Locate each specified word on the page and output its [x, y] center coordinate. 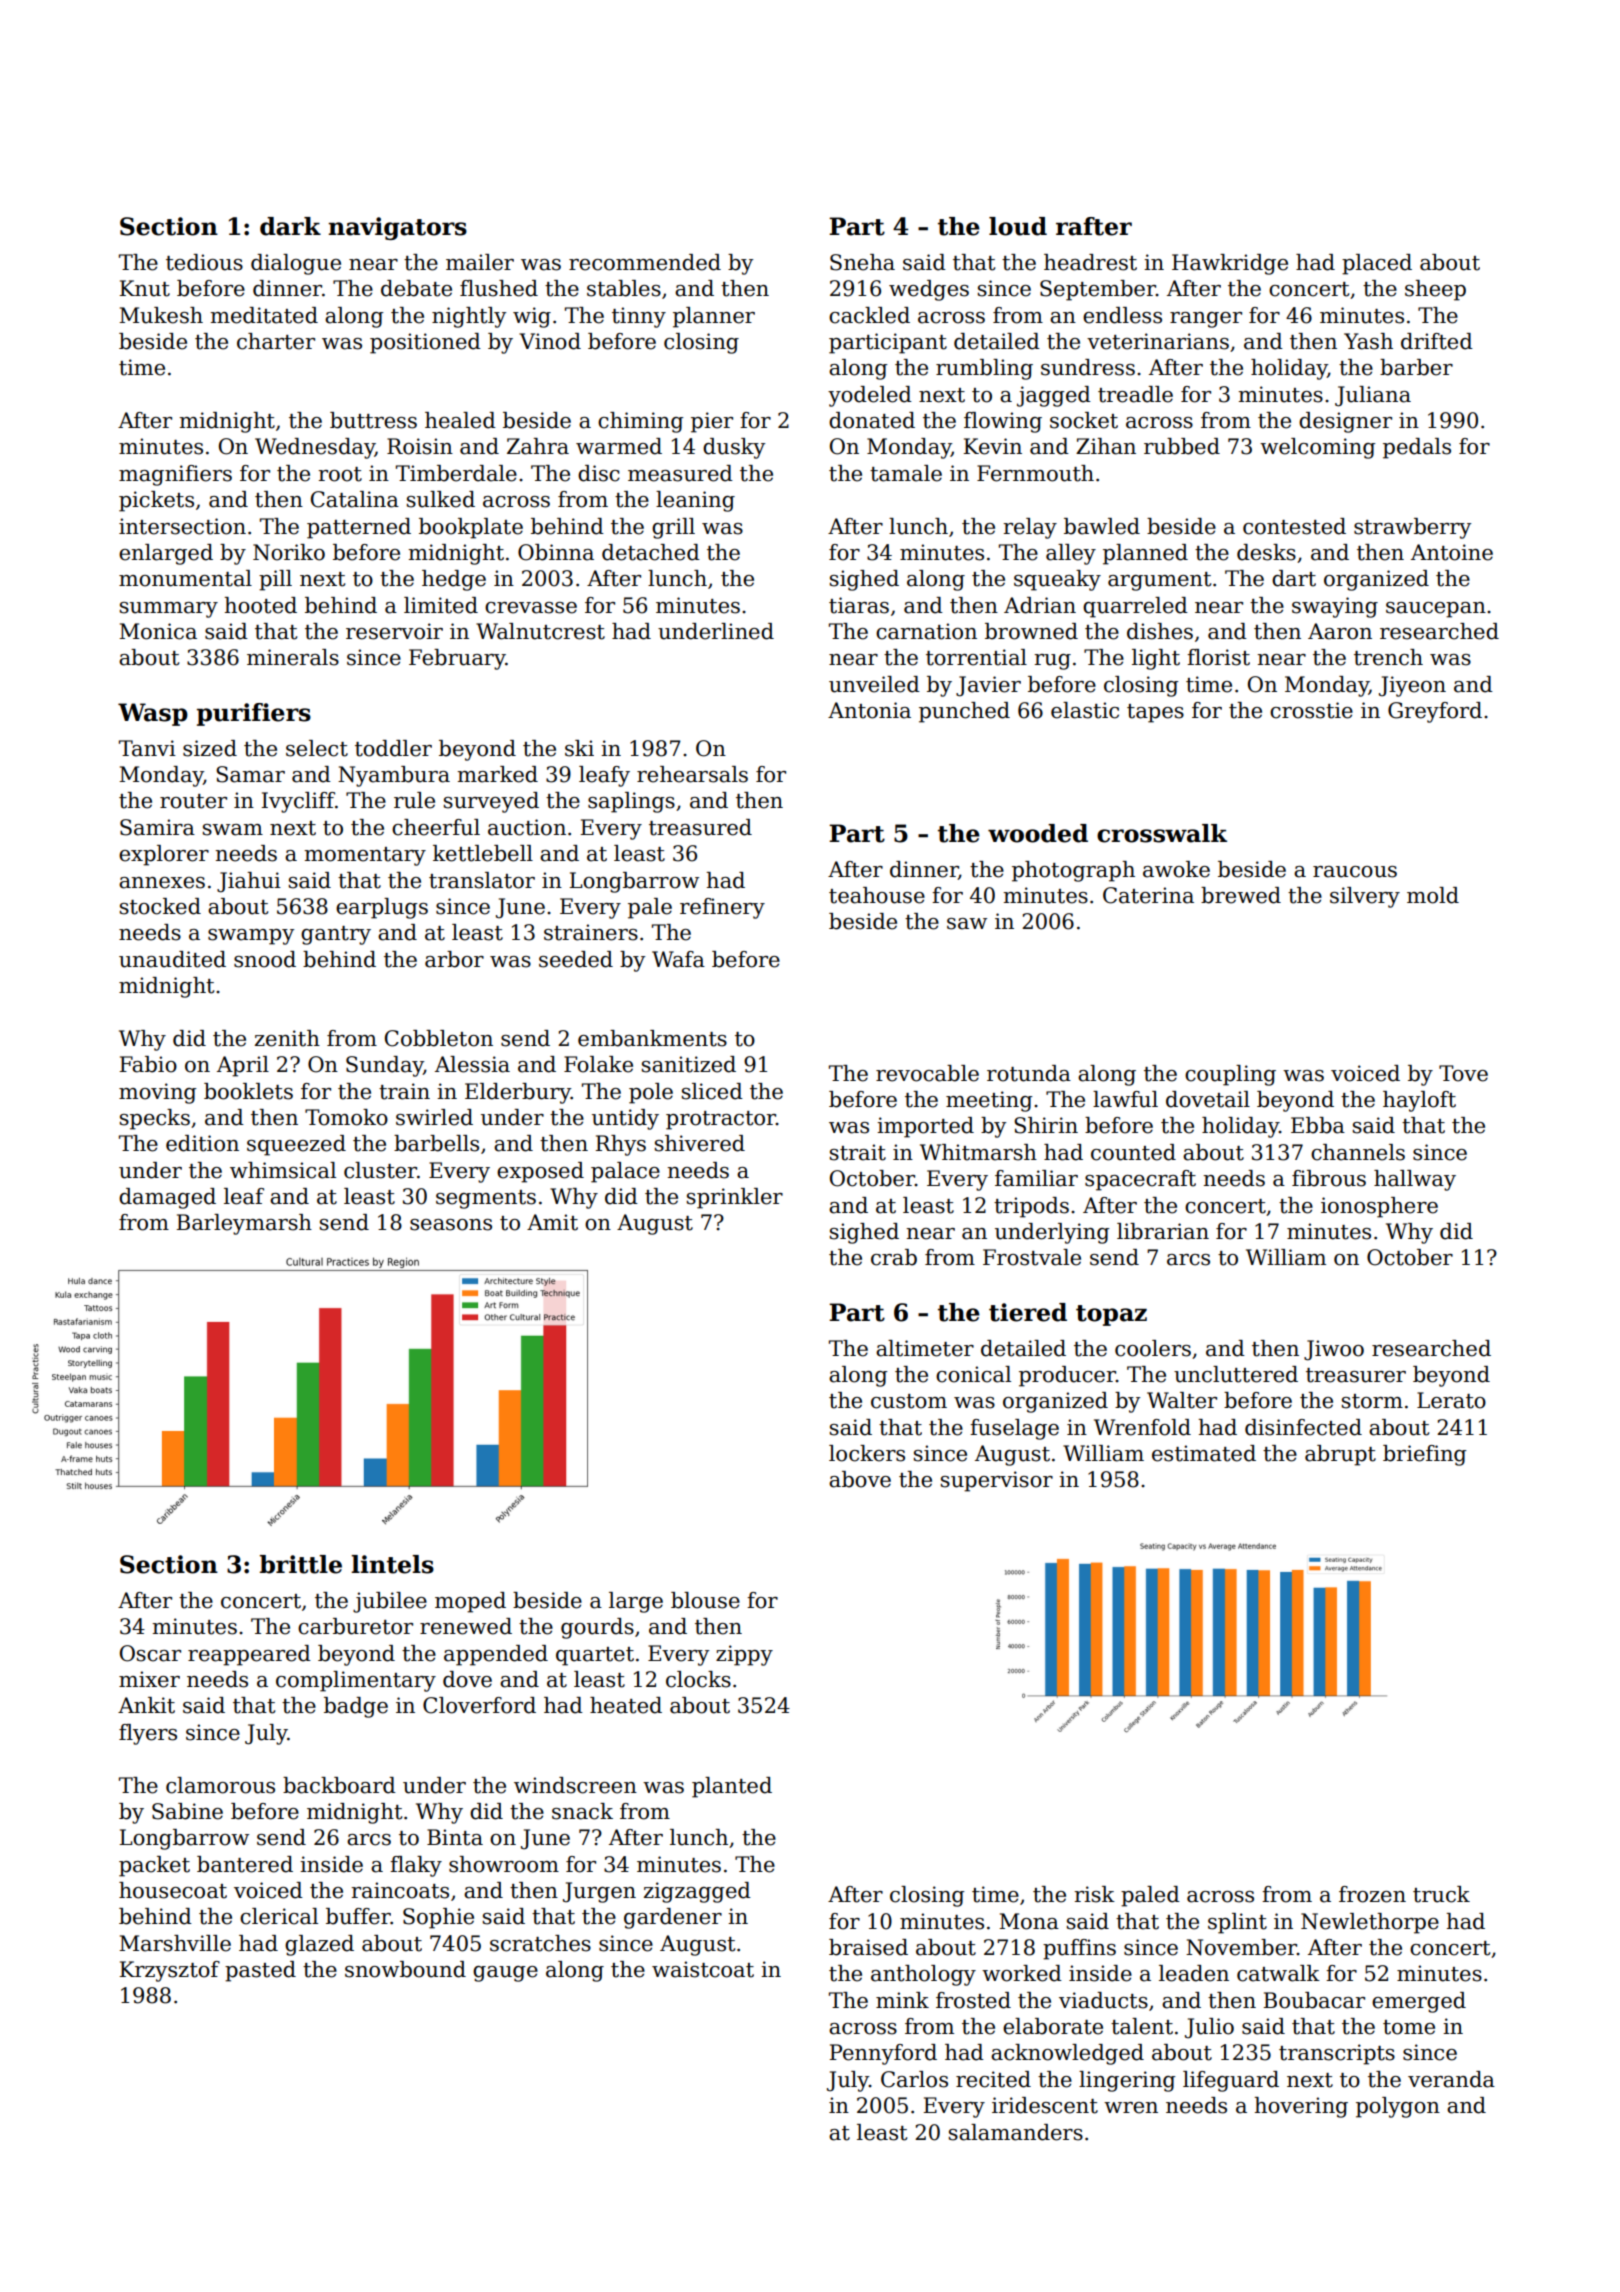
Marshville [175, 1943]
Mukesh [161, 315]
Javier [988, 686]
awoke [1176, 869]
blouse [705, 1600]
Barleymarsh [244, 1224]
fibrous [1329, 1178]
